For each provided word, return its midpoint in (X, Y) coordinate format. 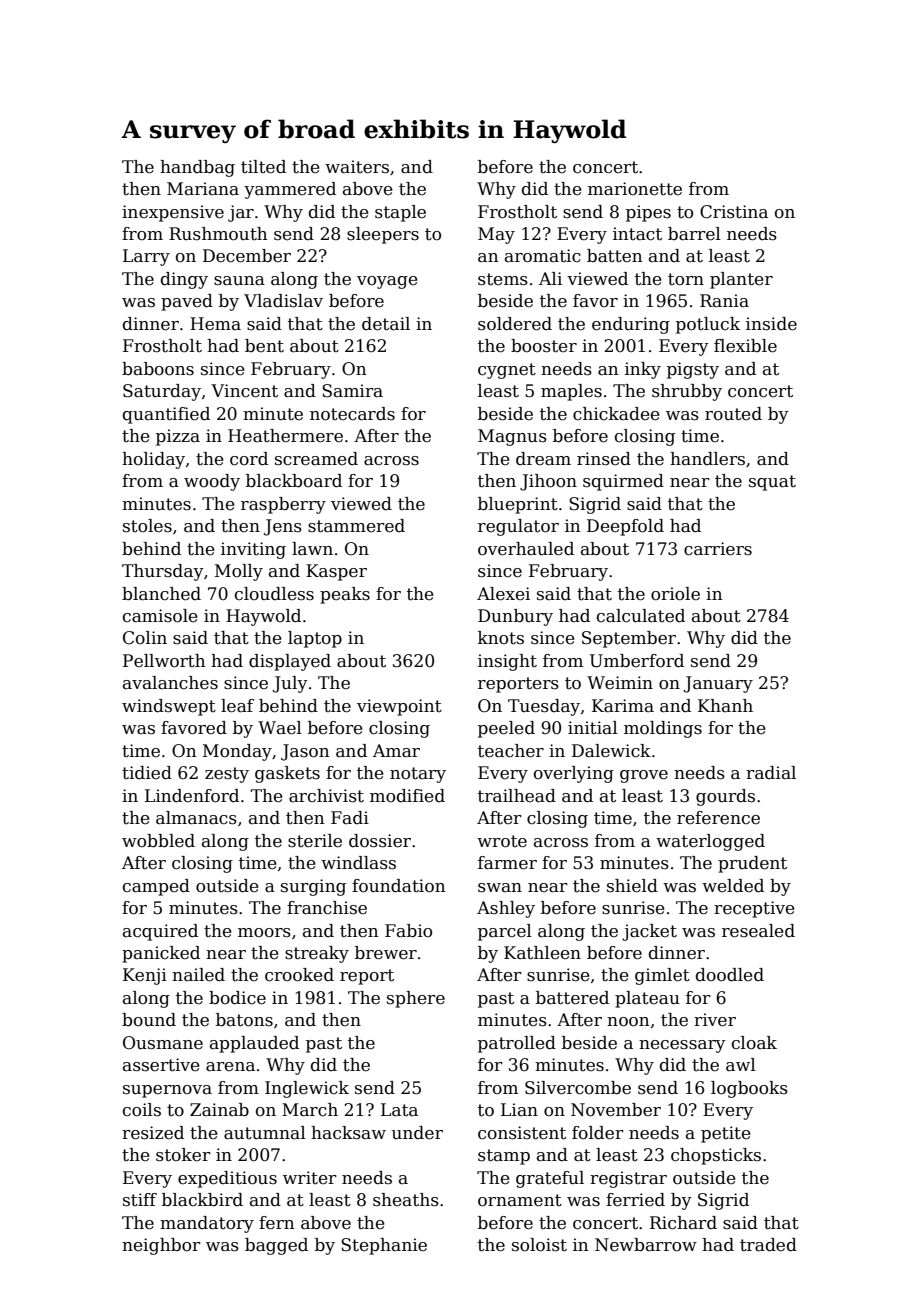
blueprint (518, 505)
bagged (276, 1246)
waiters (357, 167)
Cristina (734, 212)
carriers (718, 549)
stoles (147, 526)
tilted (263, 167)
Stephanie (384, 1246)
